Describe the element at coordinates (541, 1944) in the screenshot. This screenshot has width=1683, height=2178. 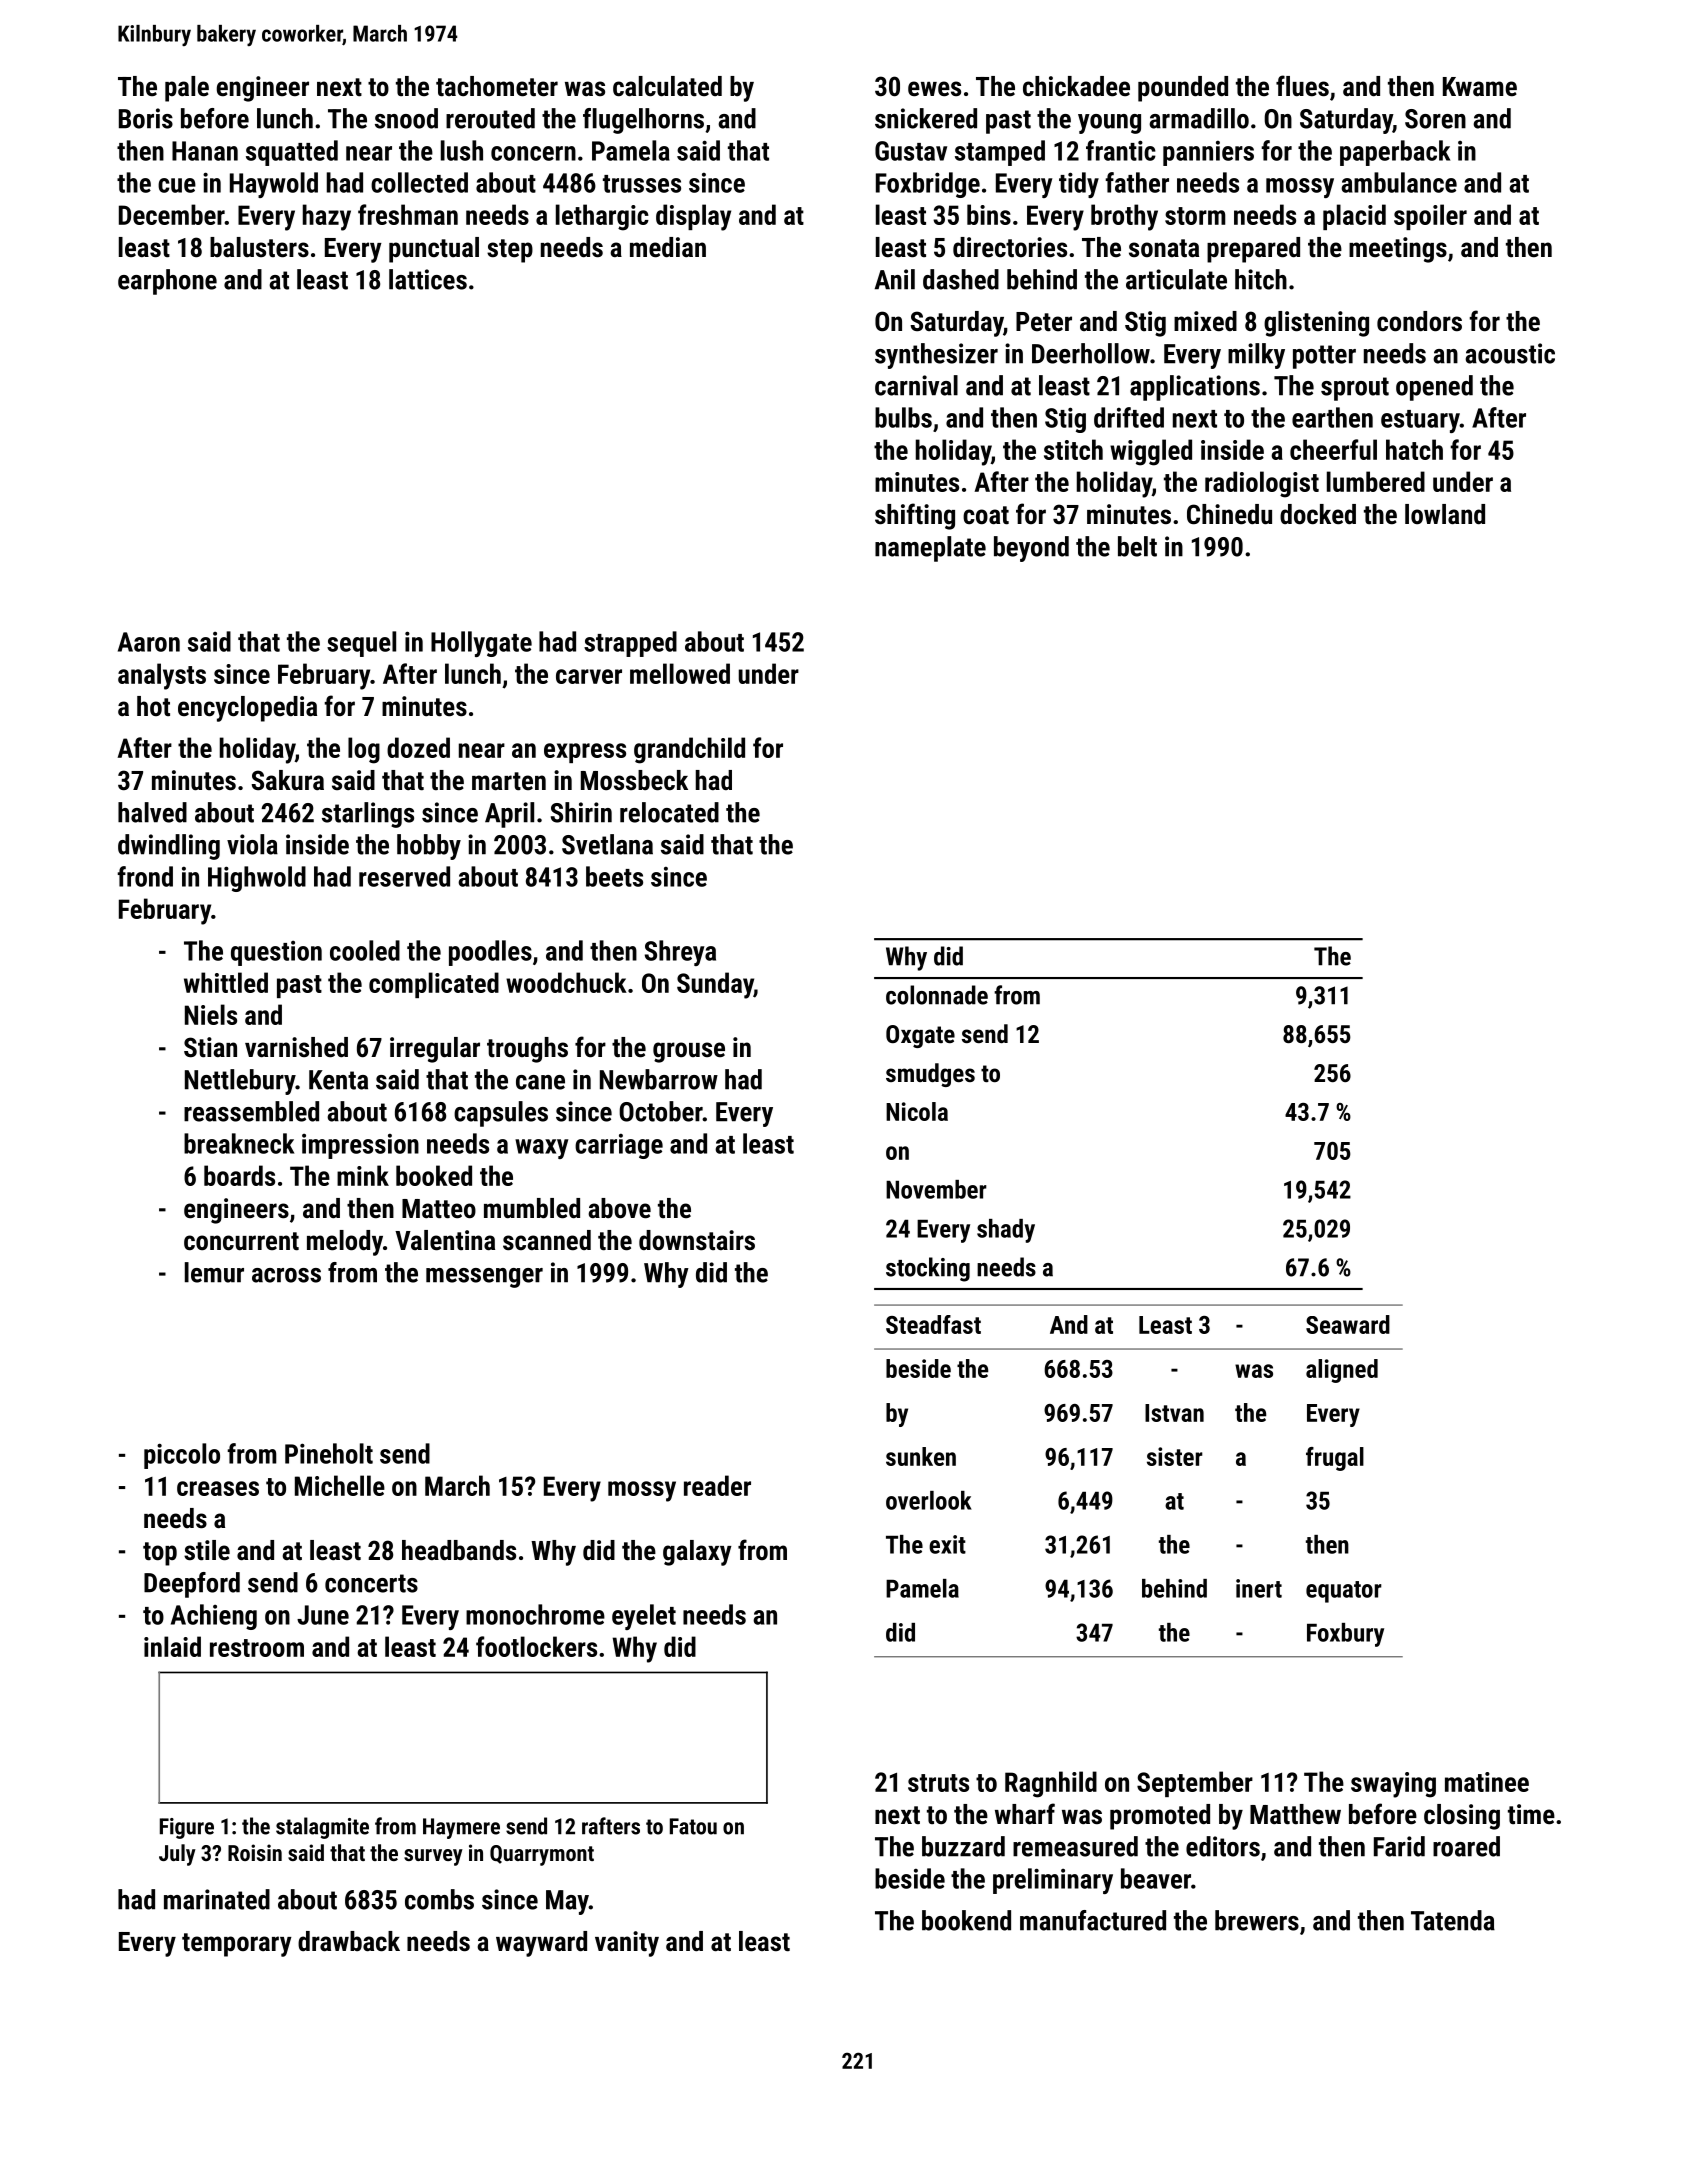
I see `wayward` at that location.
